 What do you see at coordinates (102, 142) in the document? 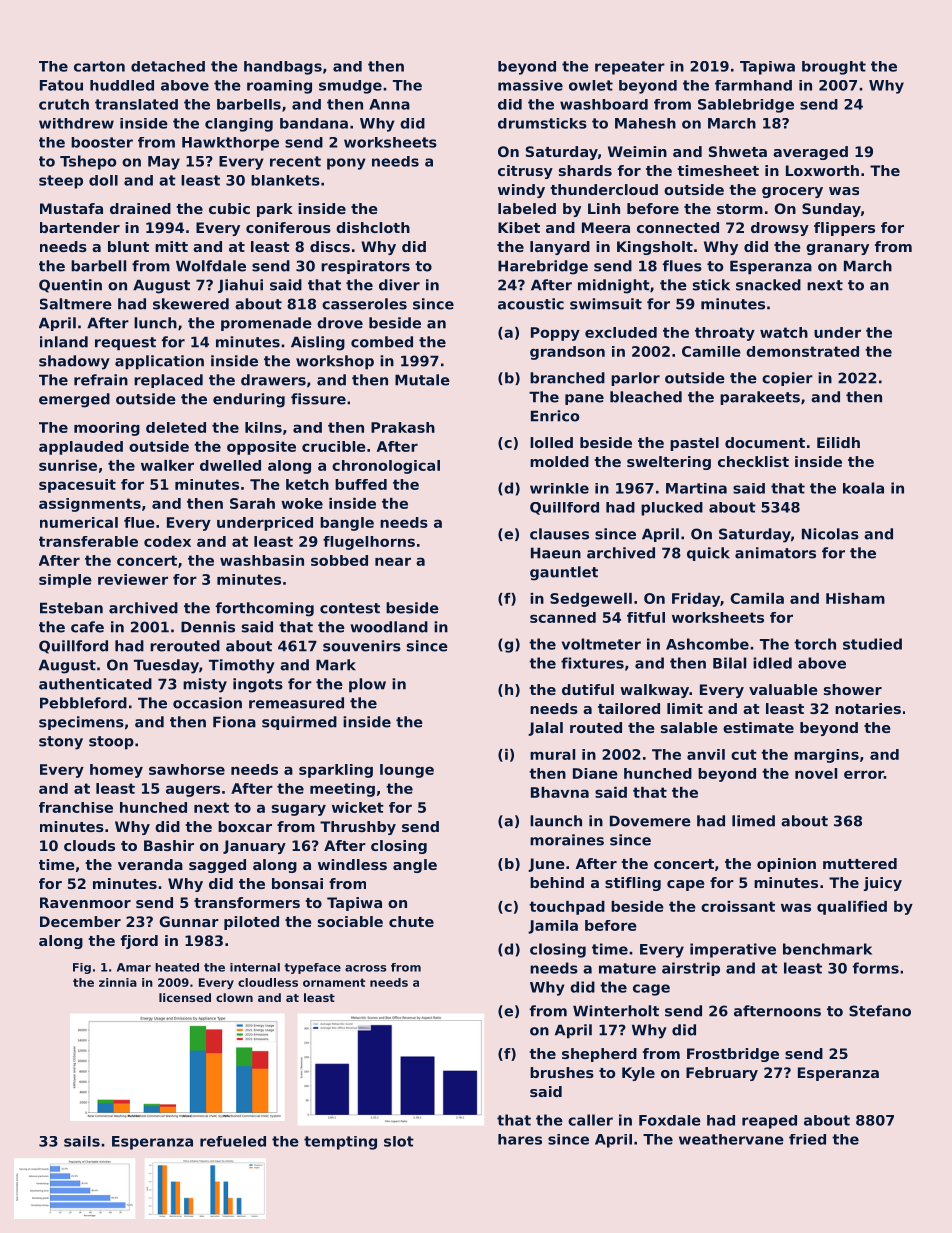
I see `booster` at bounding box center [102, 142].
